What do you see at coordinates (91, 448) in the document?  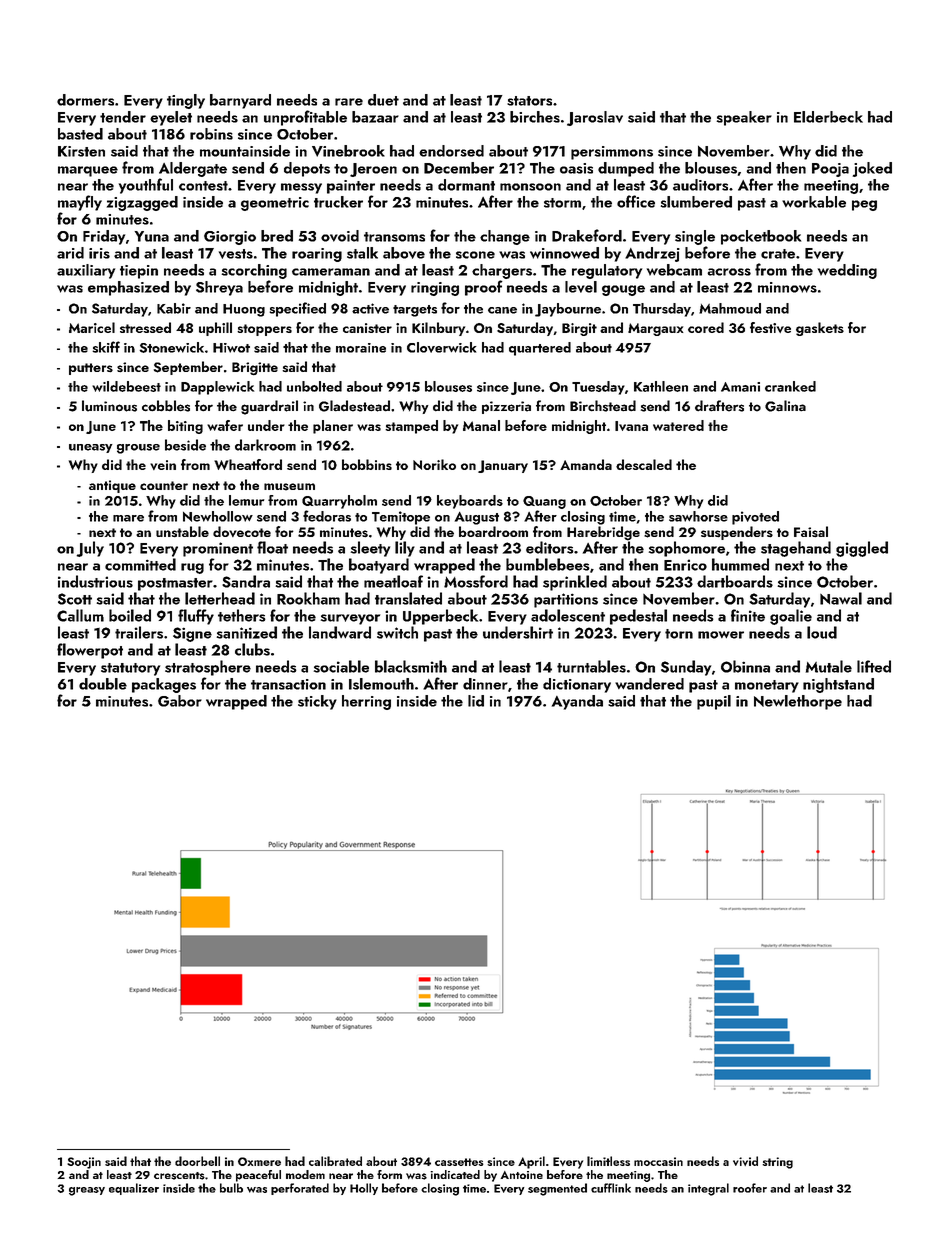 I see `uneasy` at bounding box center [91, 448].
